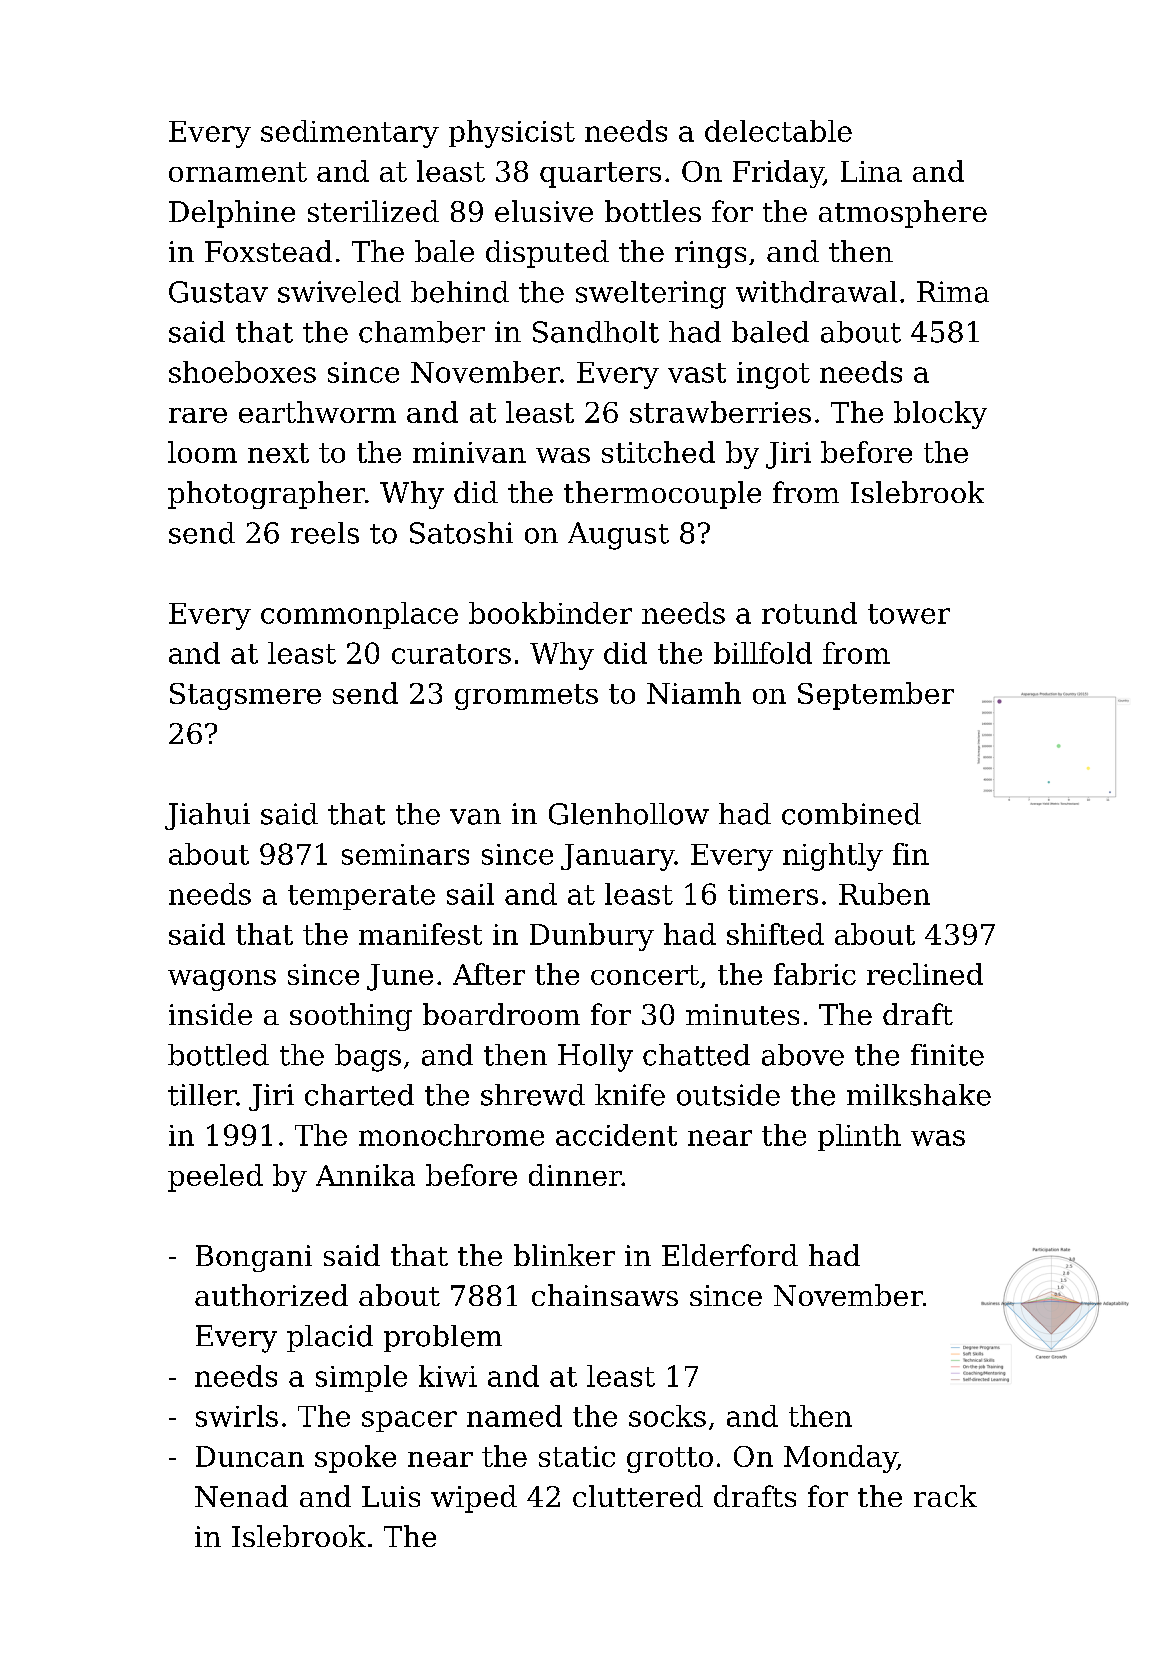 The height and width of the screenshot is (1654, 1165). I want to click on delectable, so click(778, 131).
